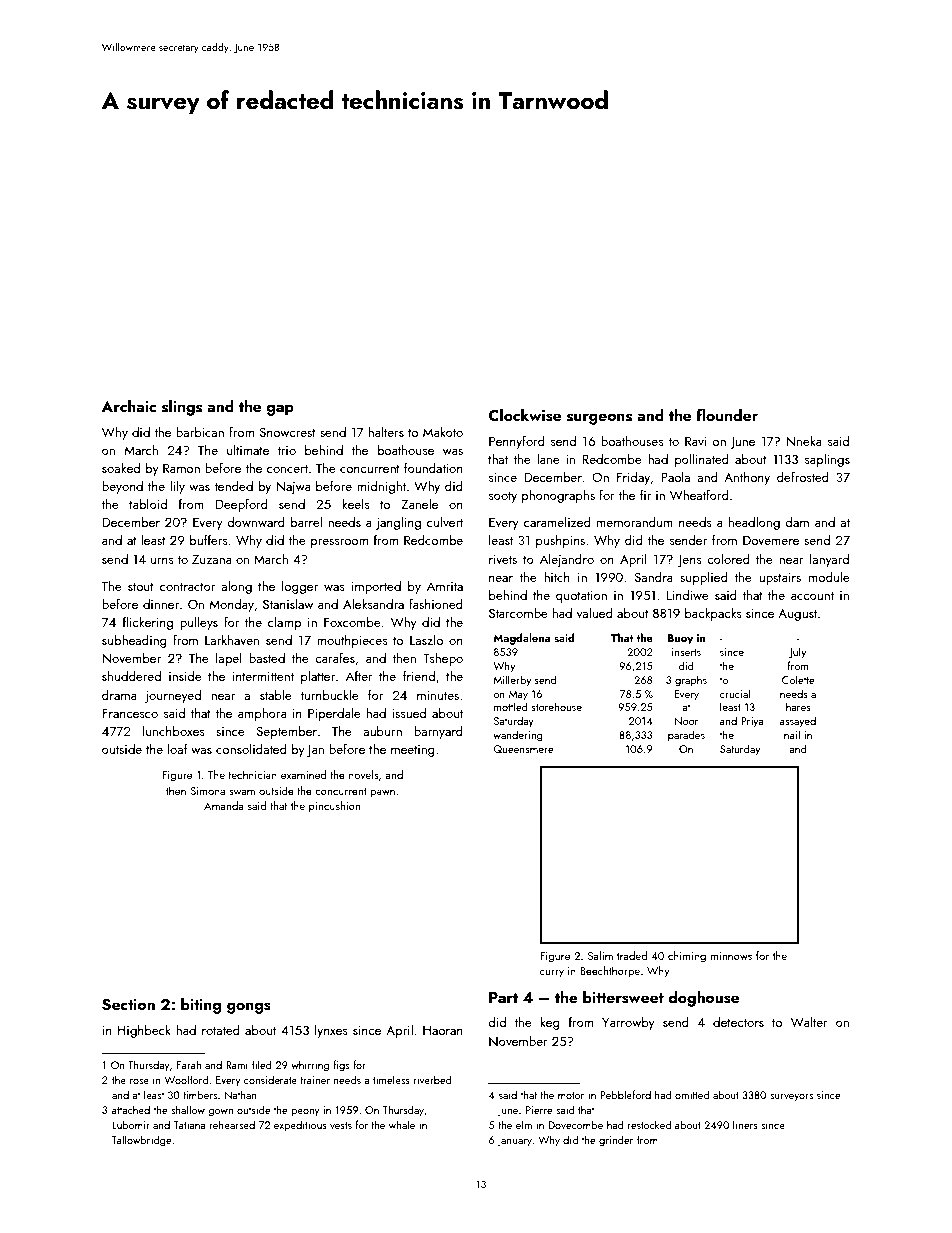 The image size is (952, 1233). What do you see at coordinates (131, 1109) in the screenshot?
I see `attached` at bounding box center [131, 1109].
